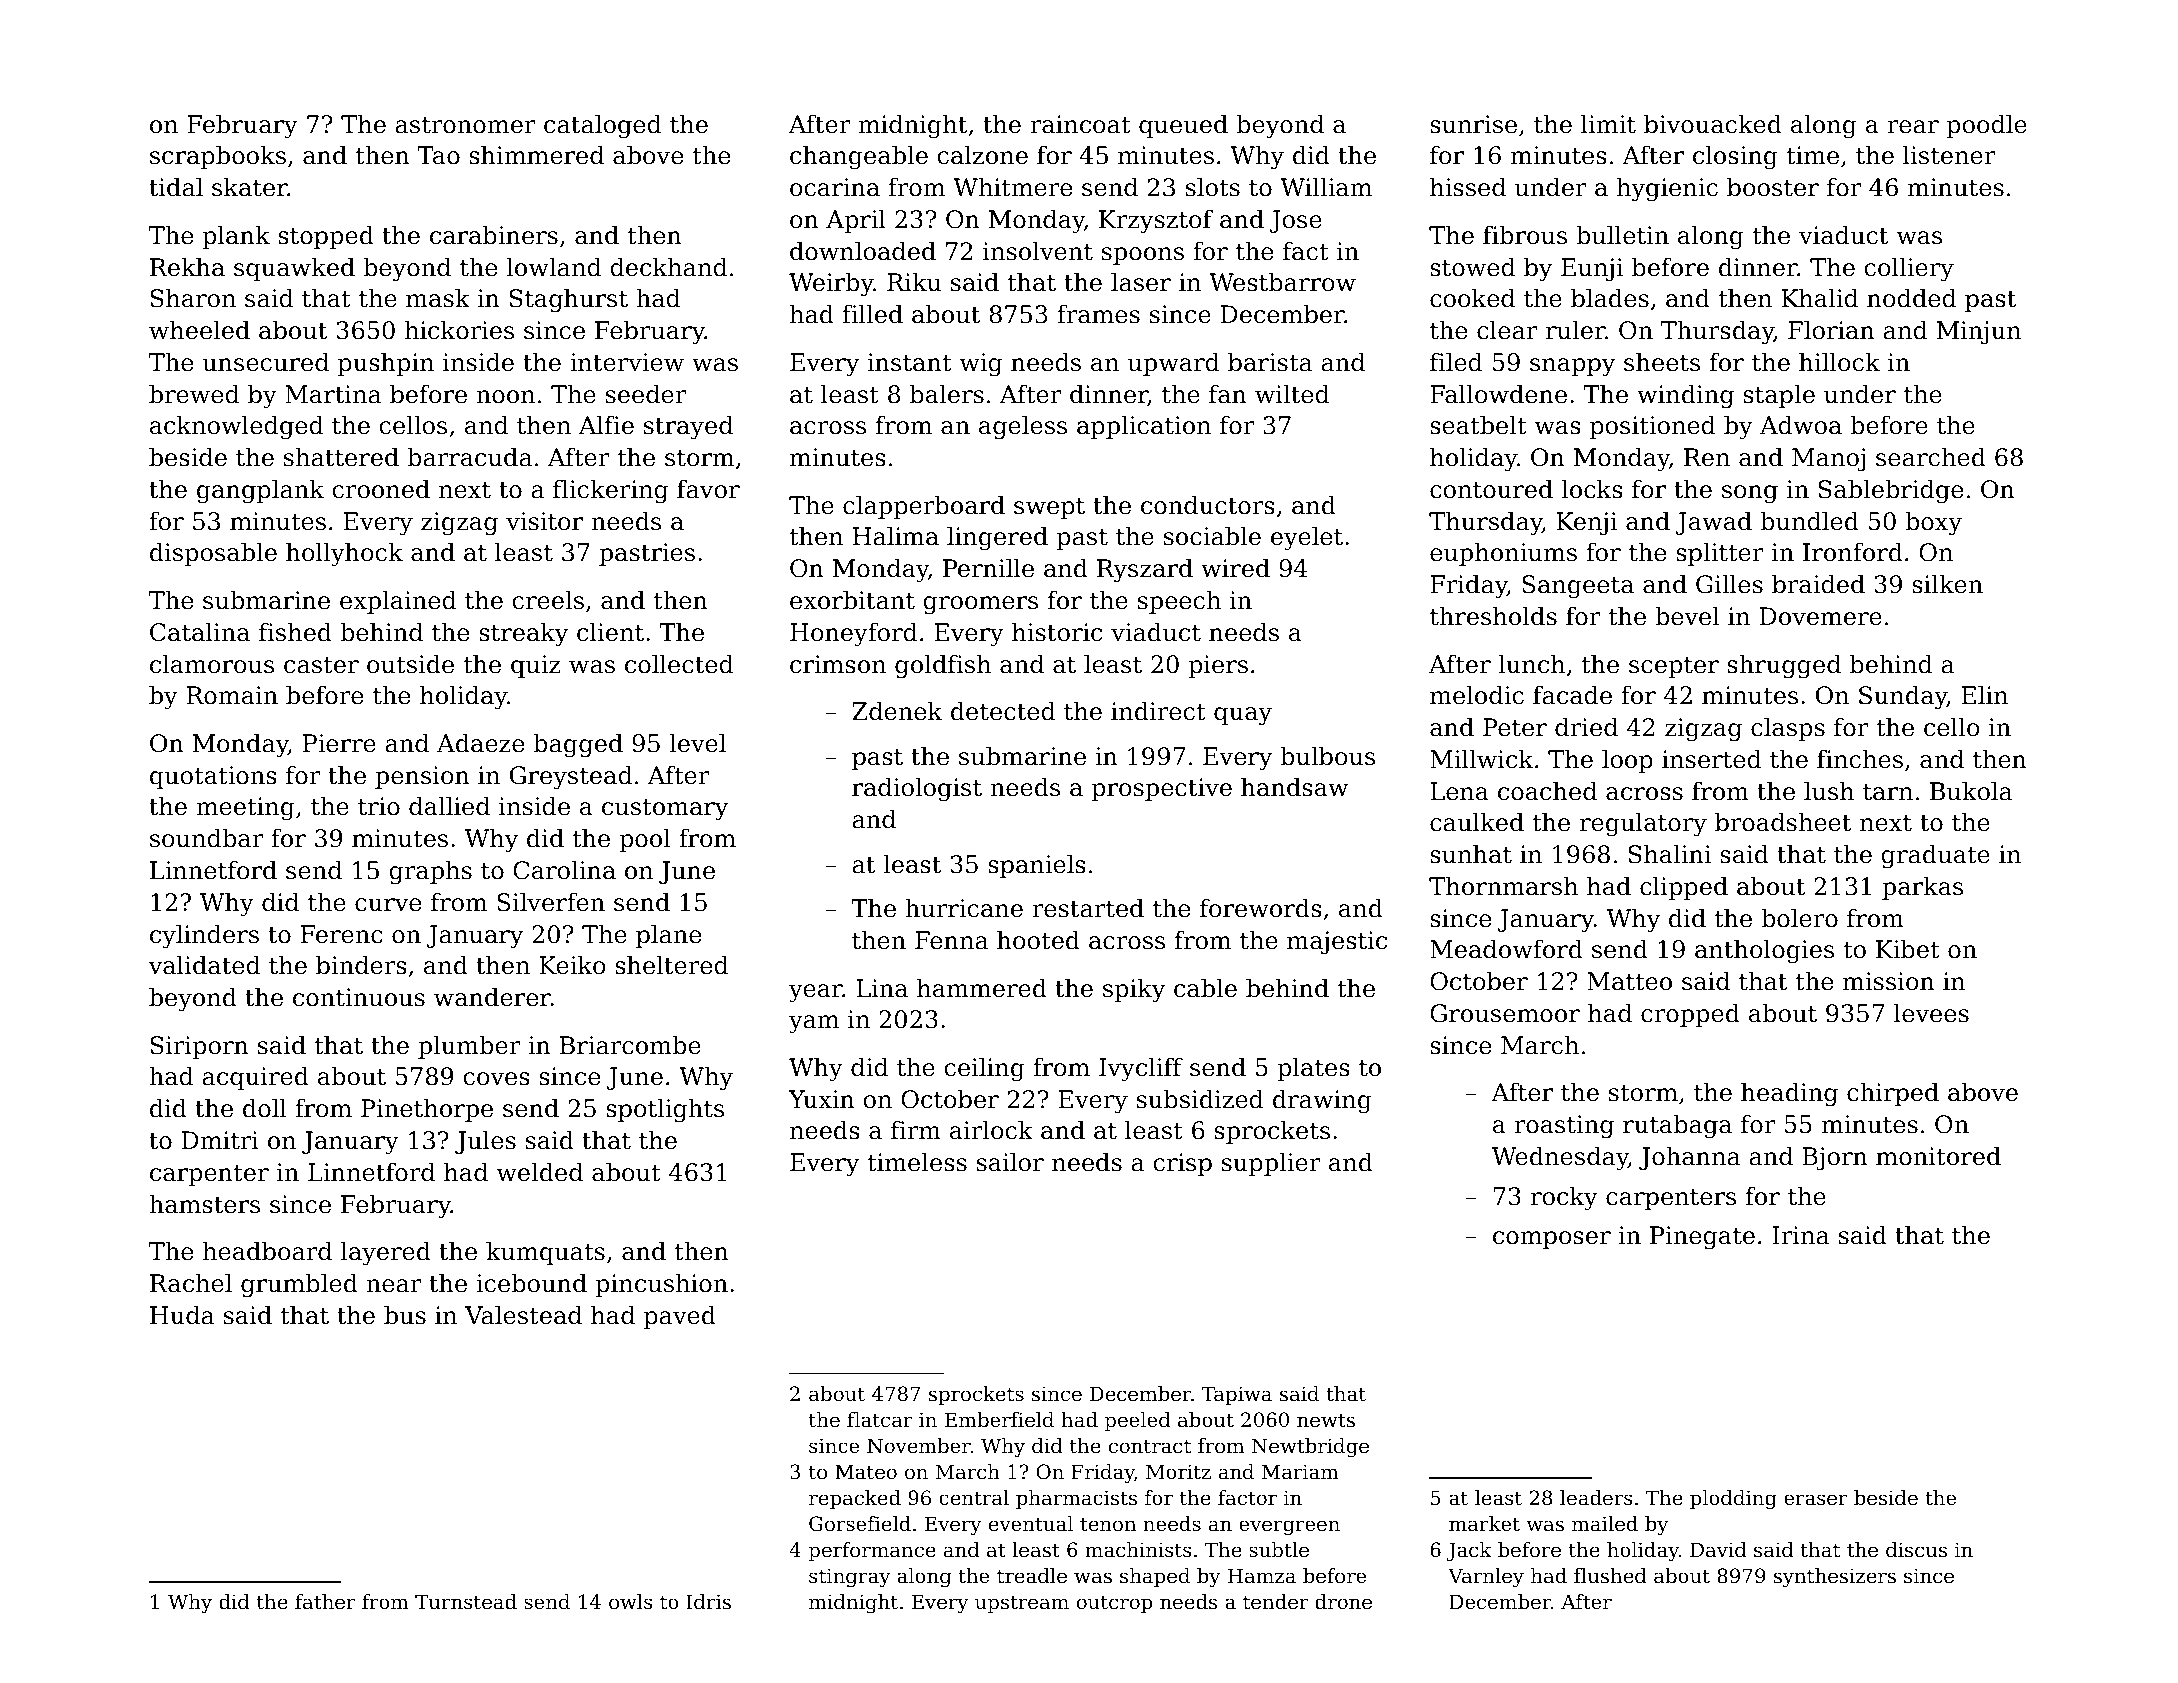 Image resolution: width=2178 pixels, height=1683 pixels. What do you see at coordinates (1891, 491) in the screenshot?
I see `Sablebridge` at bounding box center [1891, 491].
